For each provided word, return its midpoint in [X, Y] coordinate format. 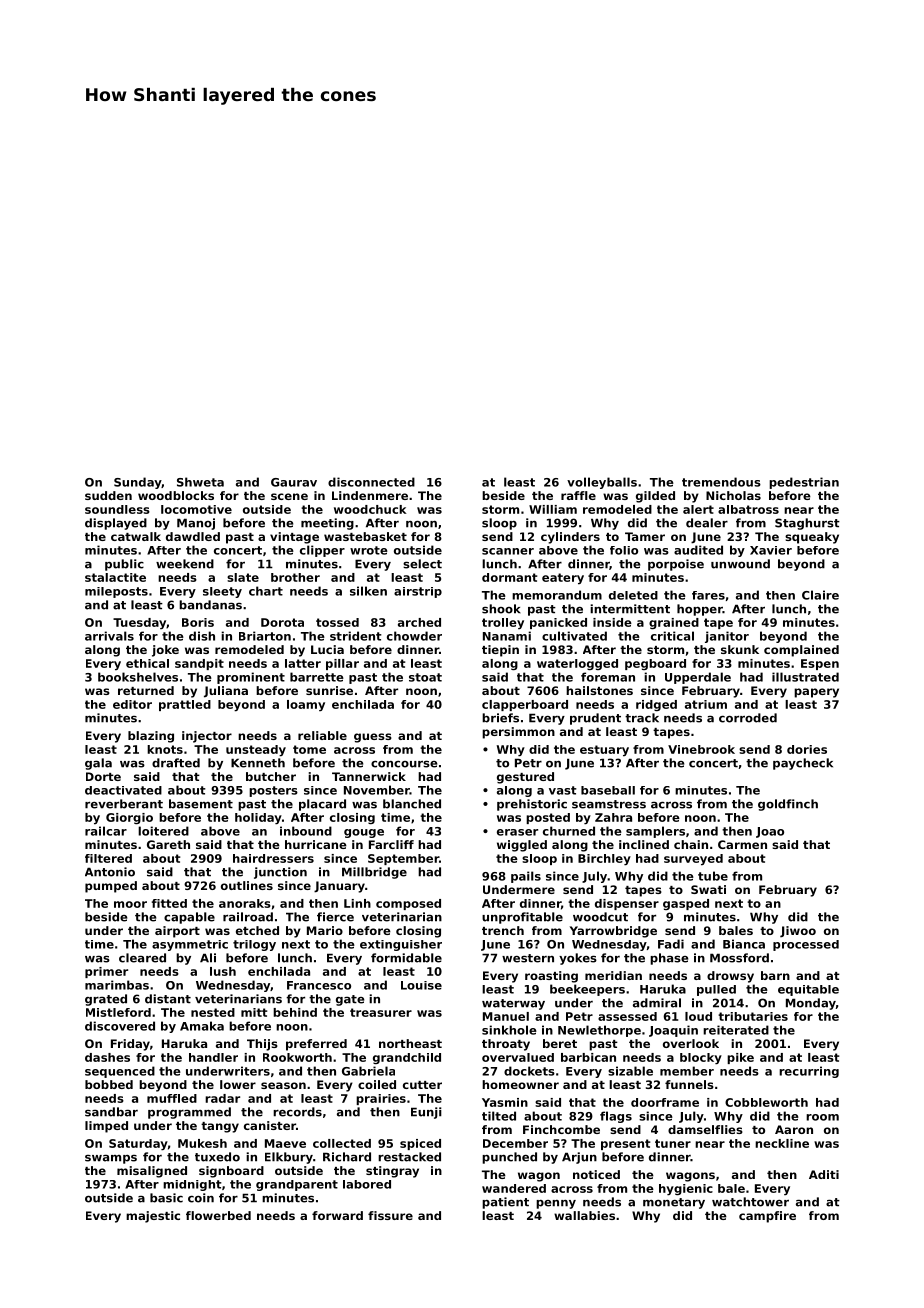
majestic [153, 1217]
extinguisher [401, 945]
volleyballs [602, 483]
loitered [163, 831]
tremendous [721, 482]
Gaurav [294, 482]
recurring [809, 1072]
